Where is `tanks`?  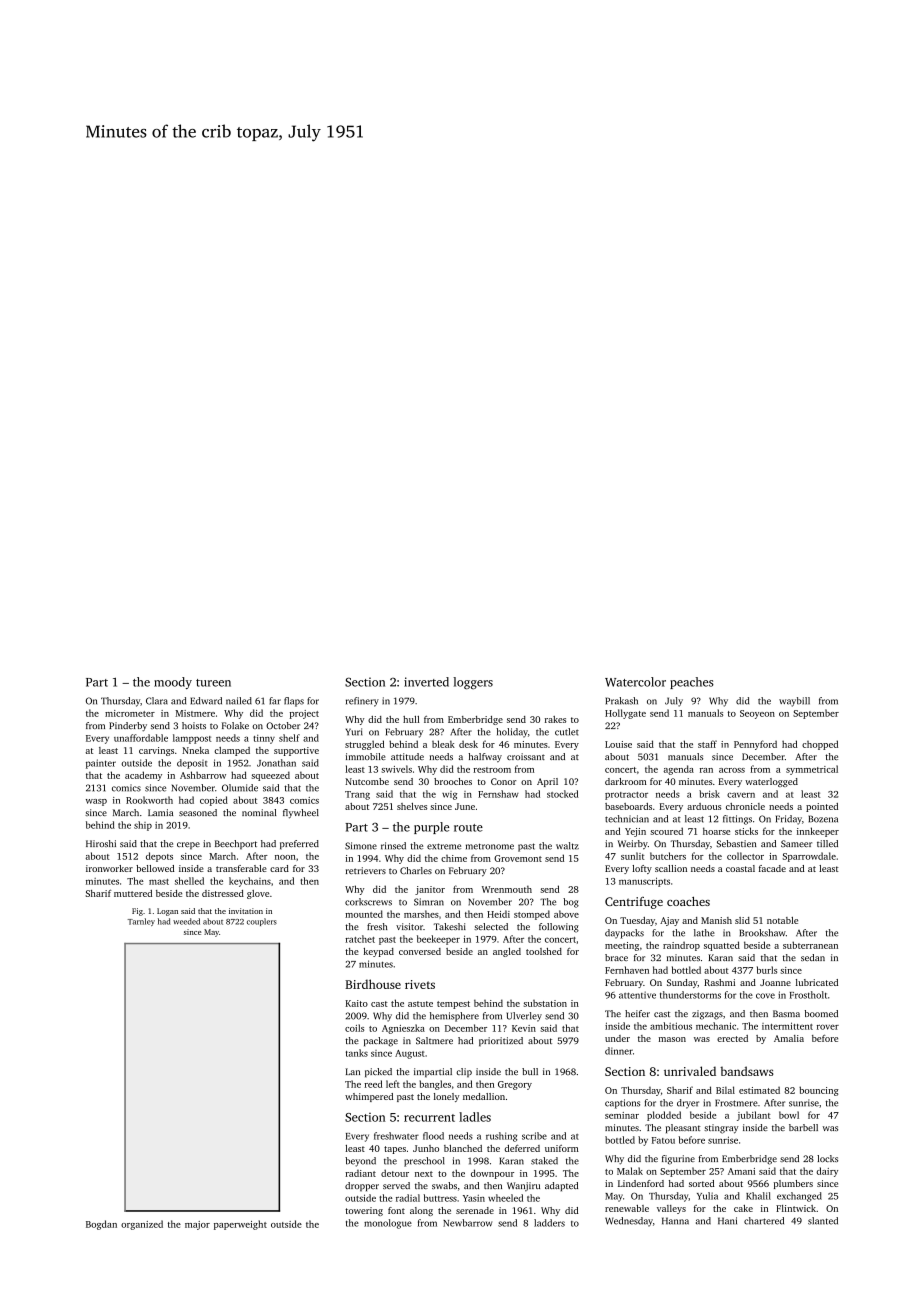 tanks is located at coordinates (357, 1053).
